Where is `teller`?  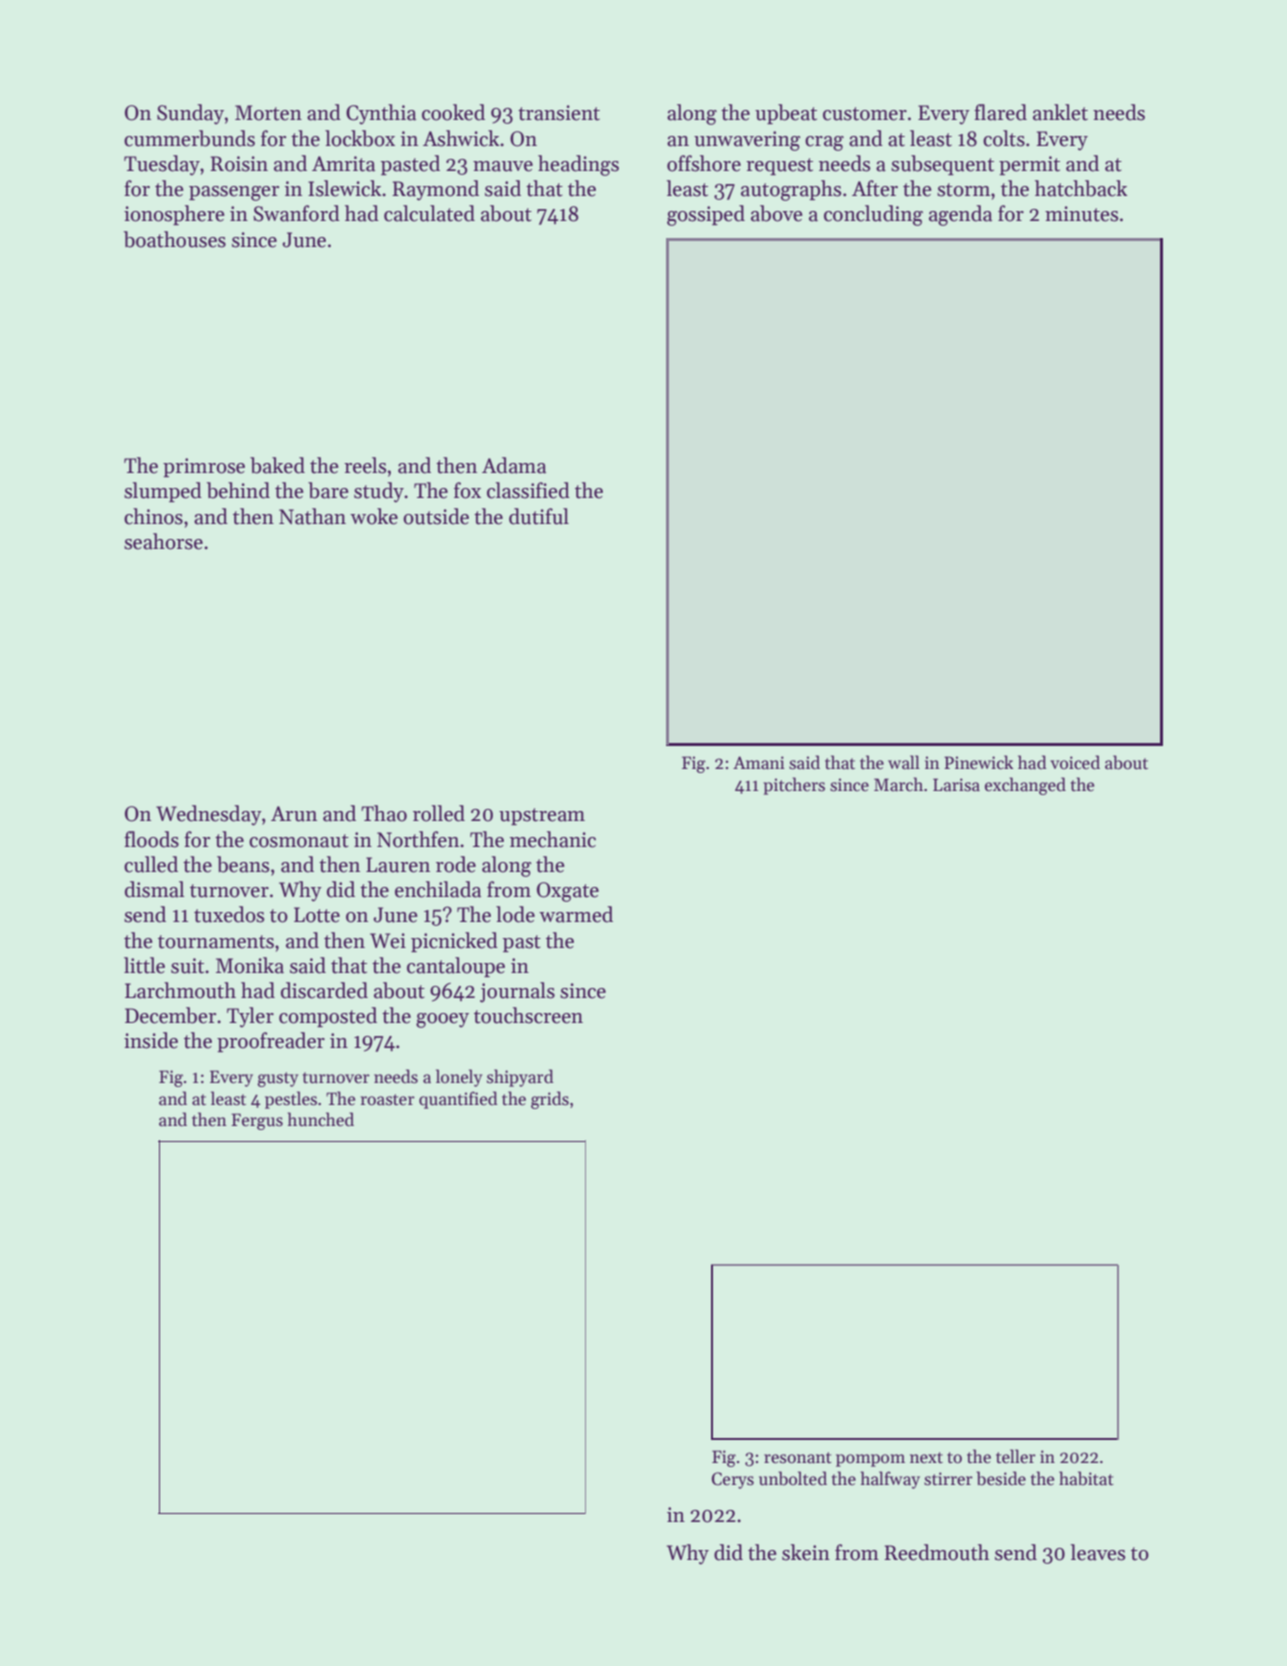
teller is located at coordinates (1016, 1456).
